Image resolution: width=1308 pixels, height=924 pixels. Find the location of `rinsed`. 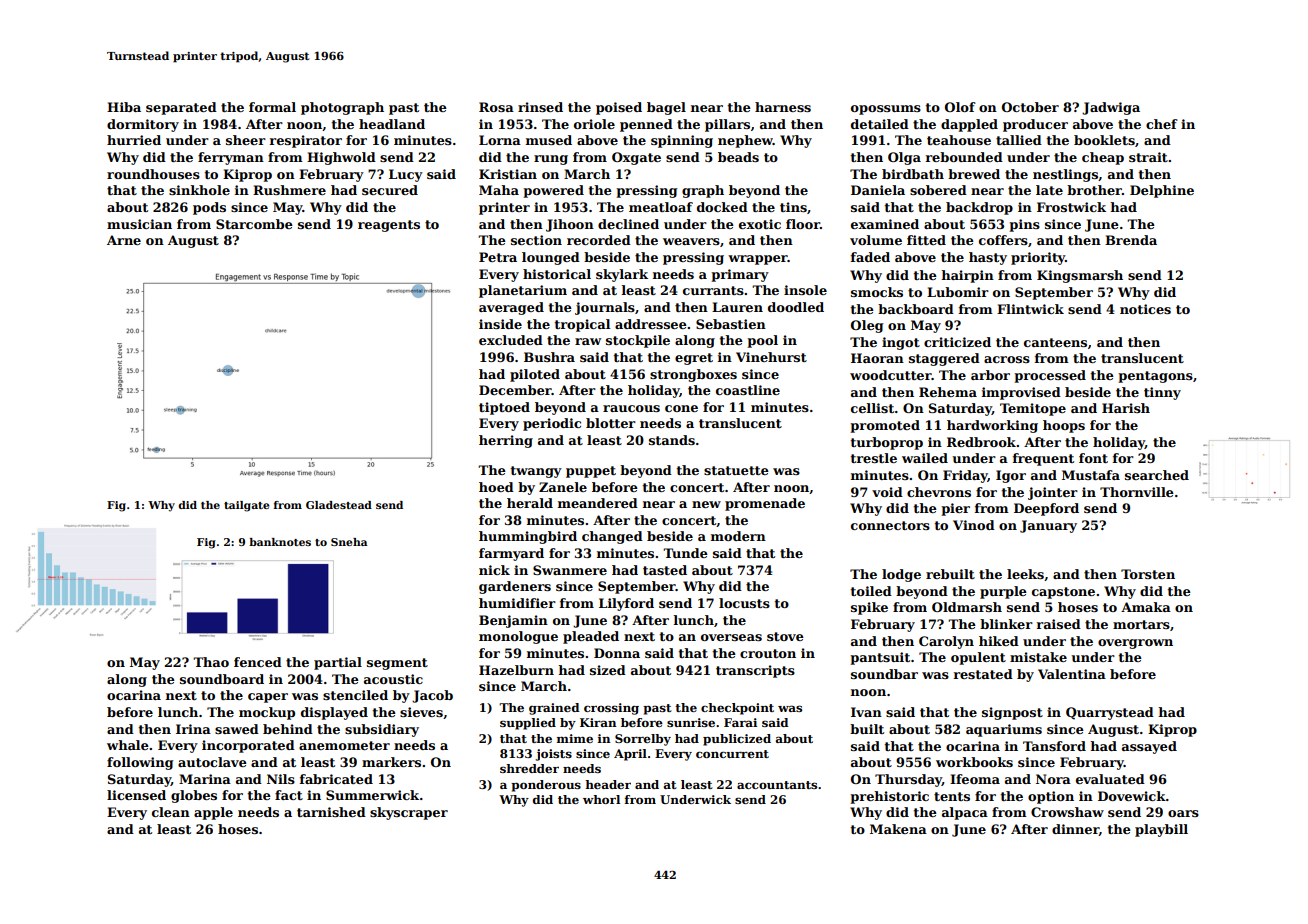

rinsed is located at coordinates (540, 107).
